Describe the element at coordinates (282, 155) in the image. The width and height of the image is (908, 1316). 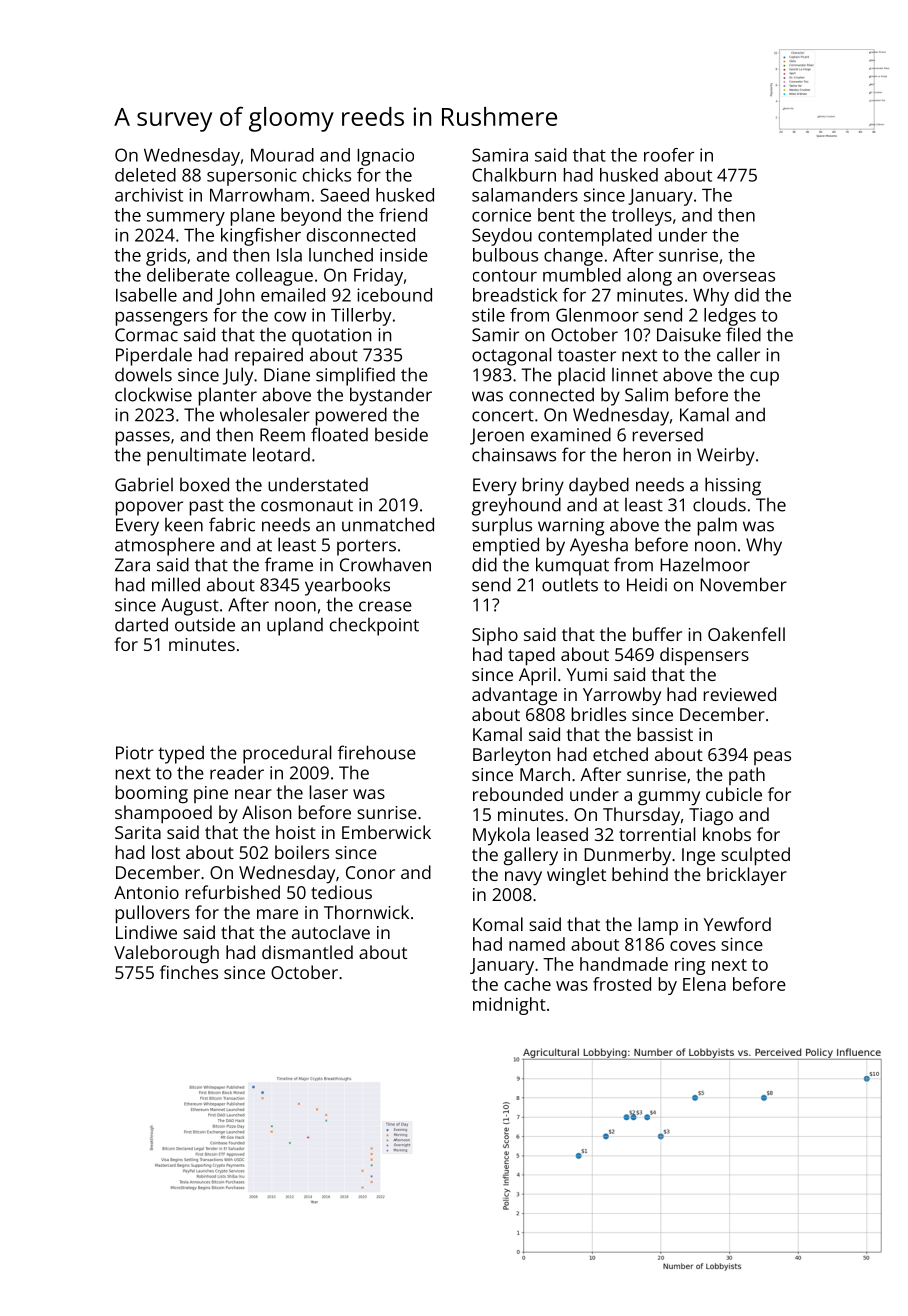
I see `Mourad` at that location.
